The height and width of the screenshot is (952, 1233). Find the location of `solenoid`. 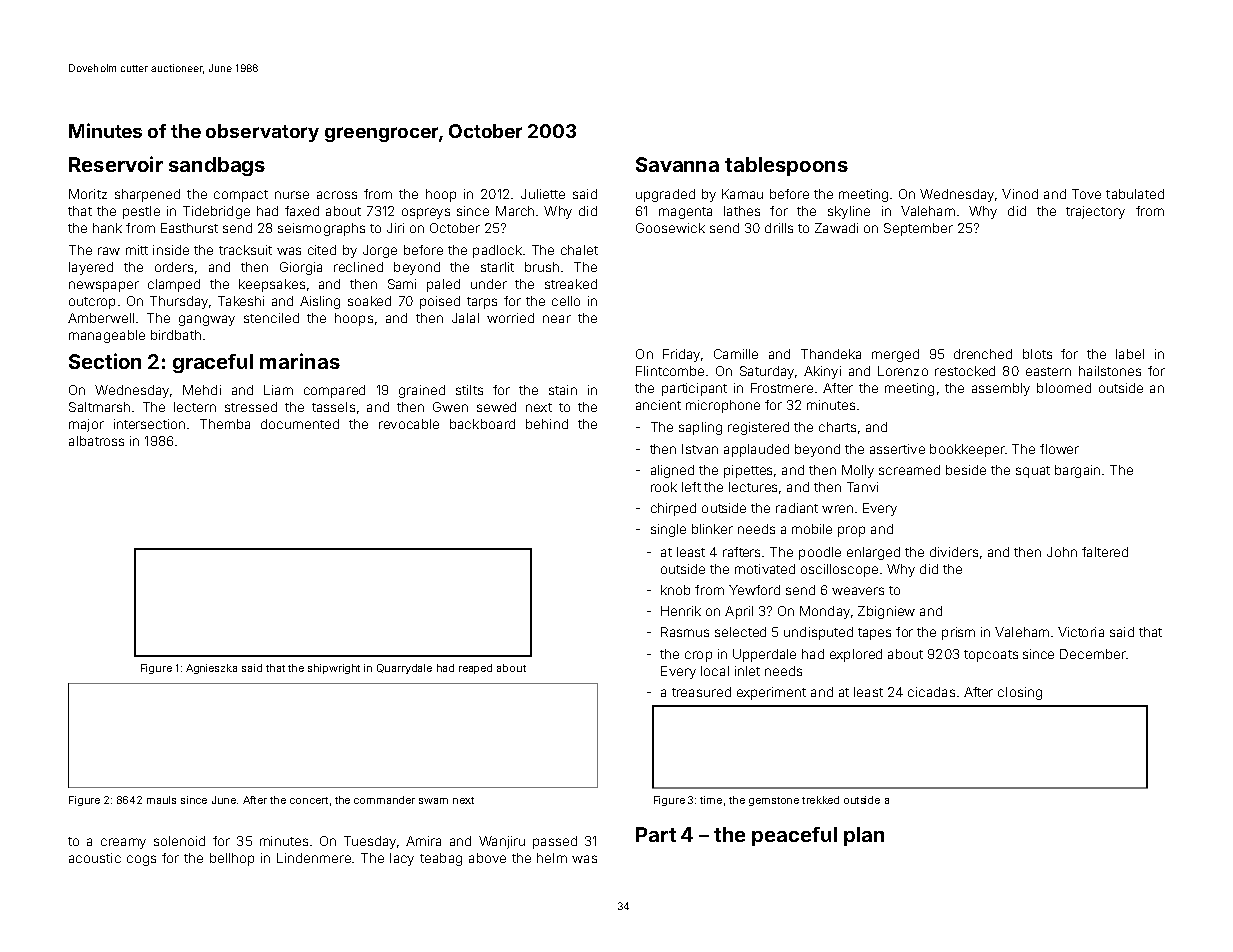

solenoid is located at coordinates (179, 841).
